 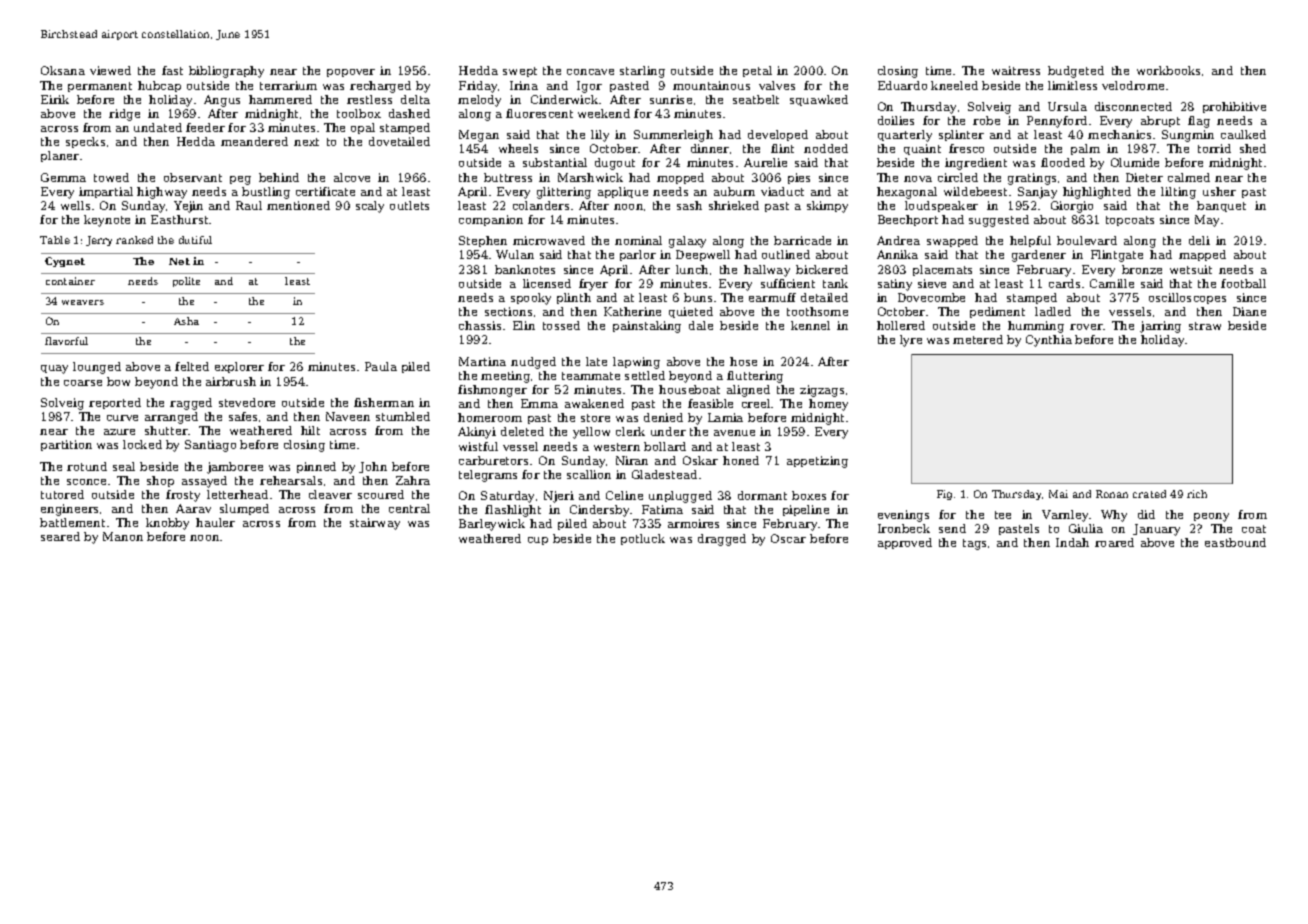 What do you see at coordinates (195, 240) in the screenshot?
I see `dutiful` at bounding box center [195, 240].
